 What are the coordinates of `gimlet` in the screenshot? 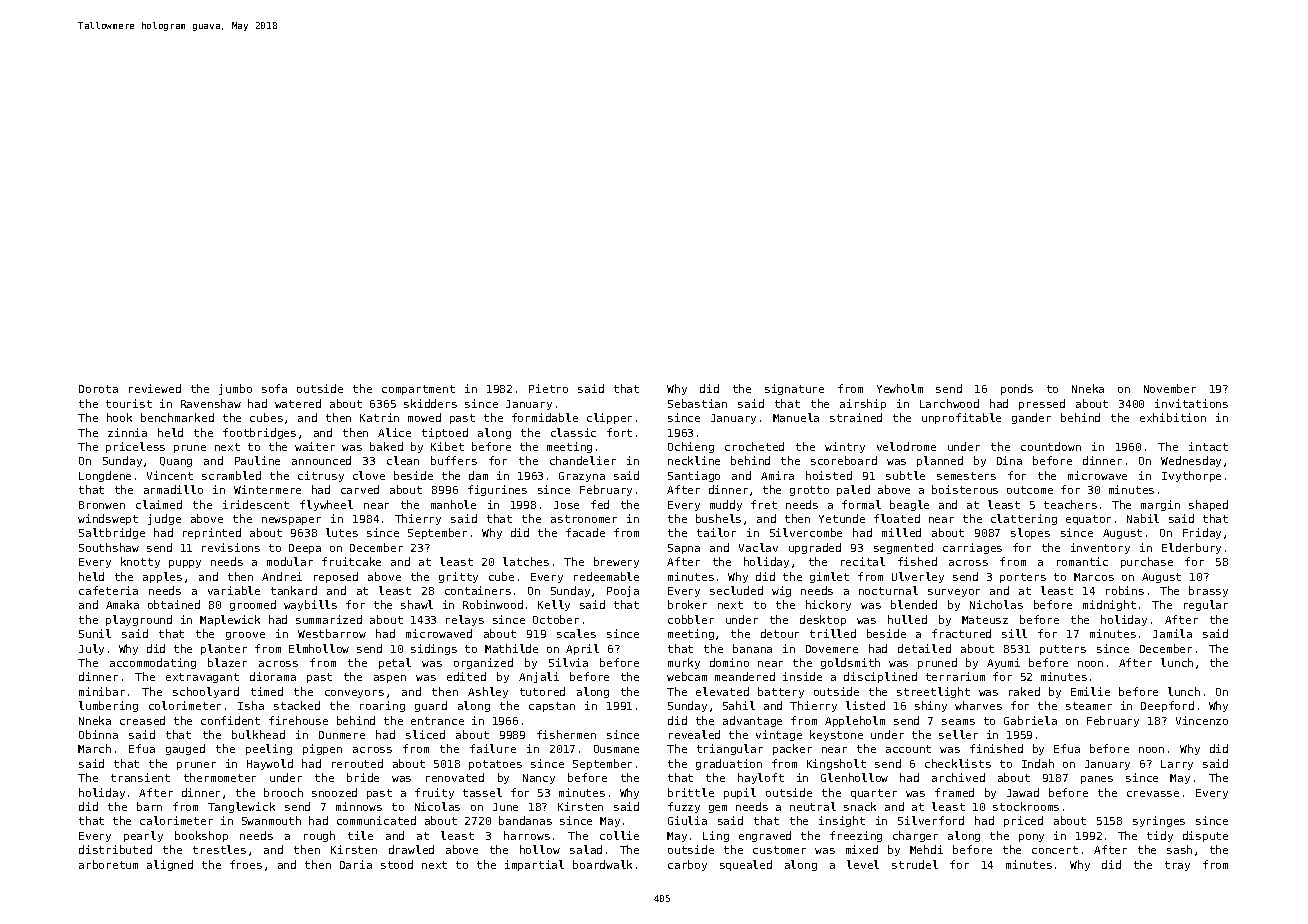 It's located at (829, 577).
